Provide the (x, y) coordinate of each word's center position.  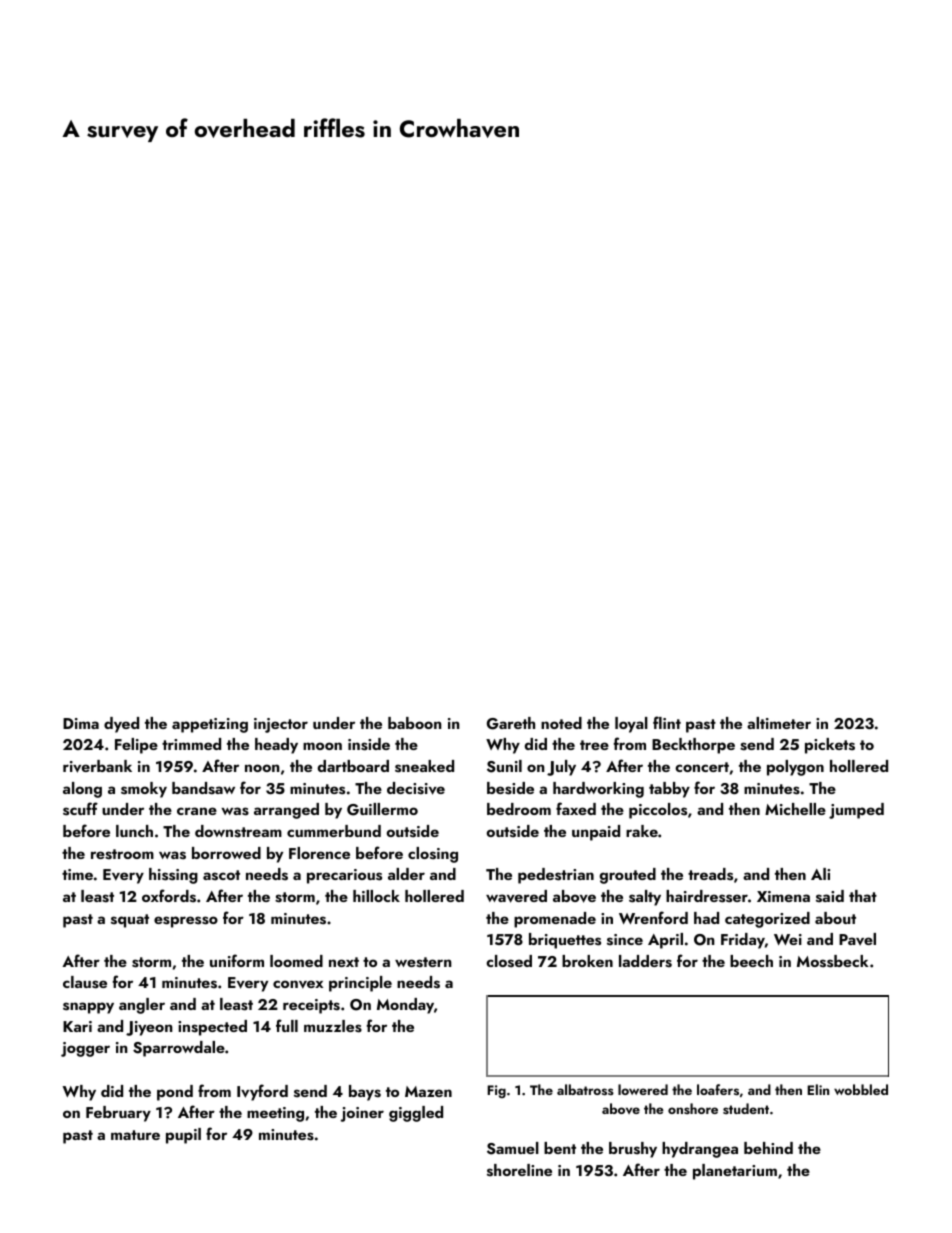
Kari (77, 1026)
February (118, 1114)
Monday (405, 1006)
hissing (173, 876)
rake (642, 831)
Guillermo (382, 809)
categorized (767, 920)
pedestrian (556, 876)
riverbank (97, 766)
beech (751, 961)
